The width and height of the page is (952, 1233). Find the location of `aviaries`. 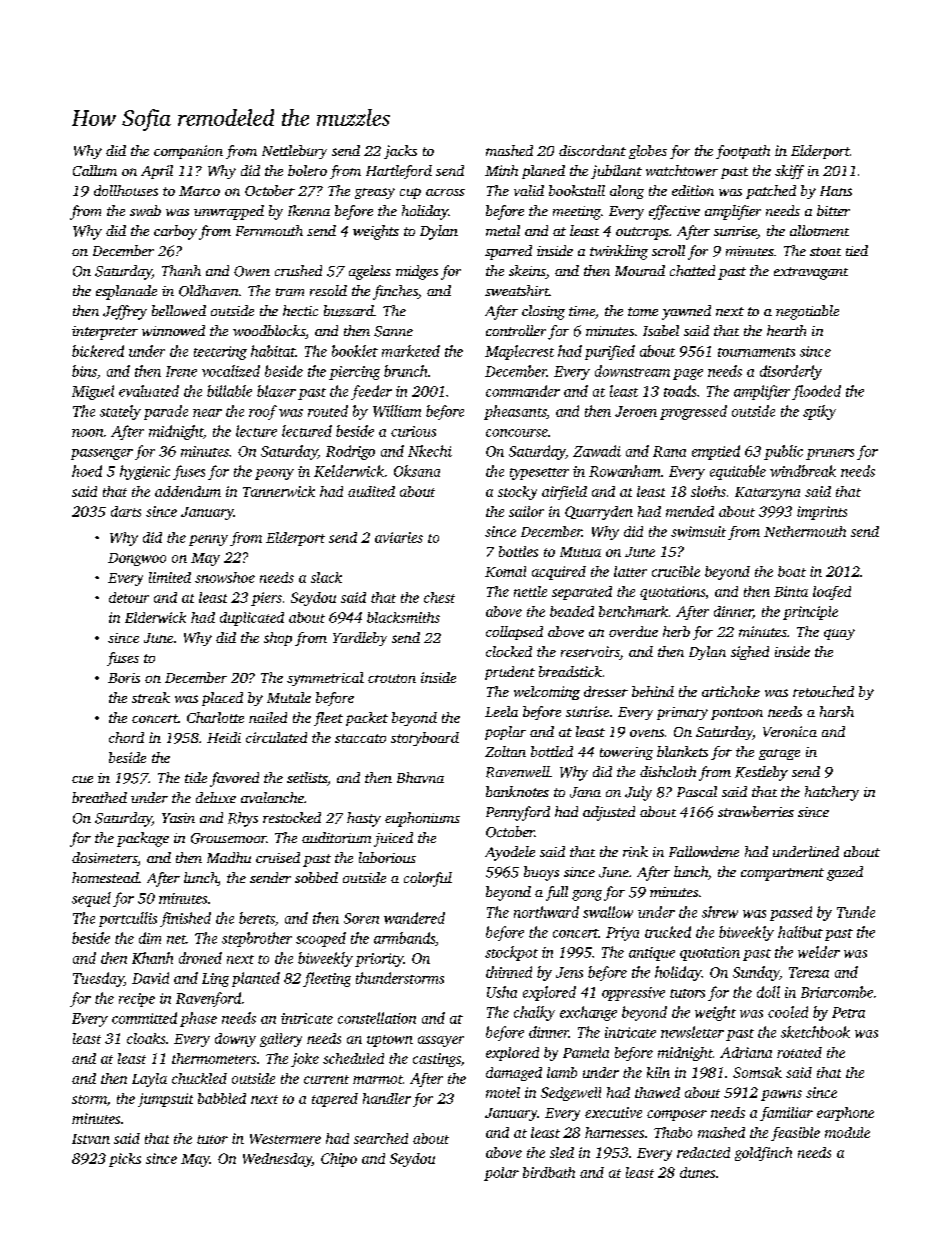

aviaries is located at coordinates (399, 537).
